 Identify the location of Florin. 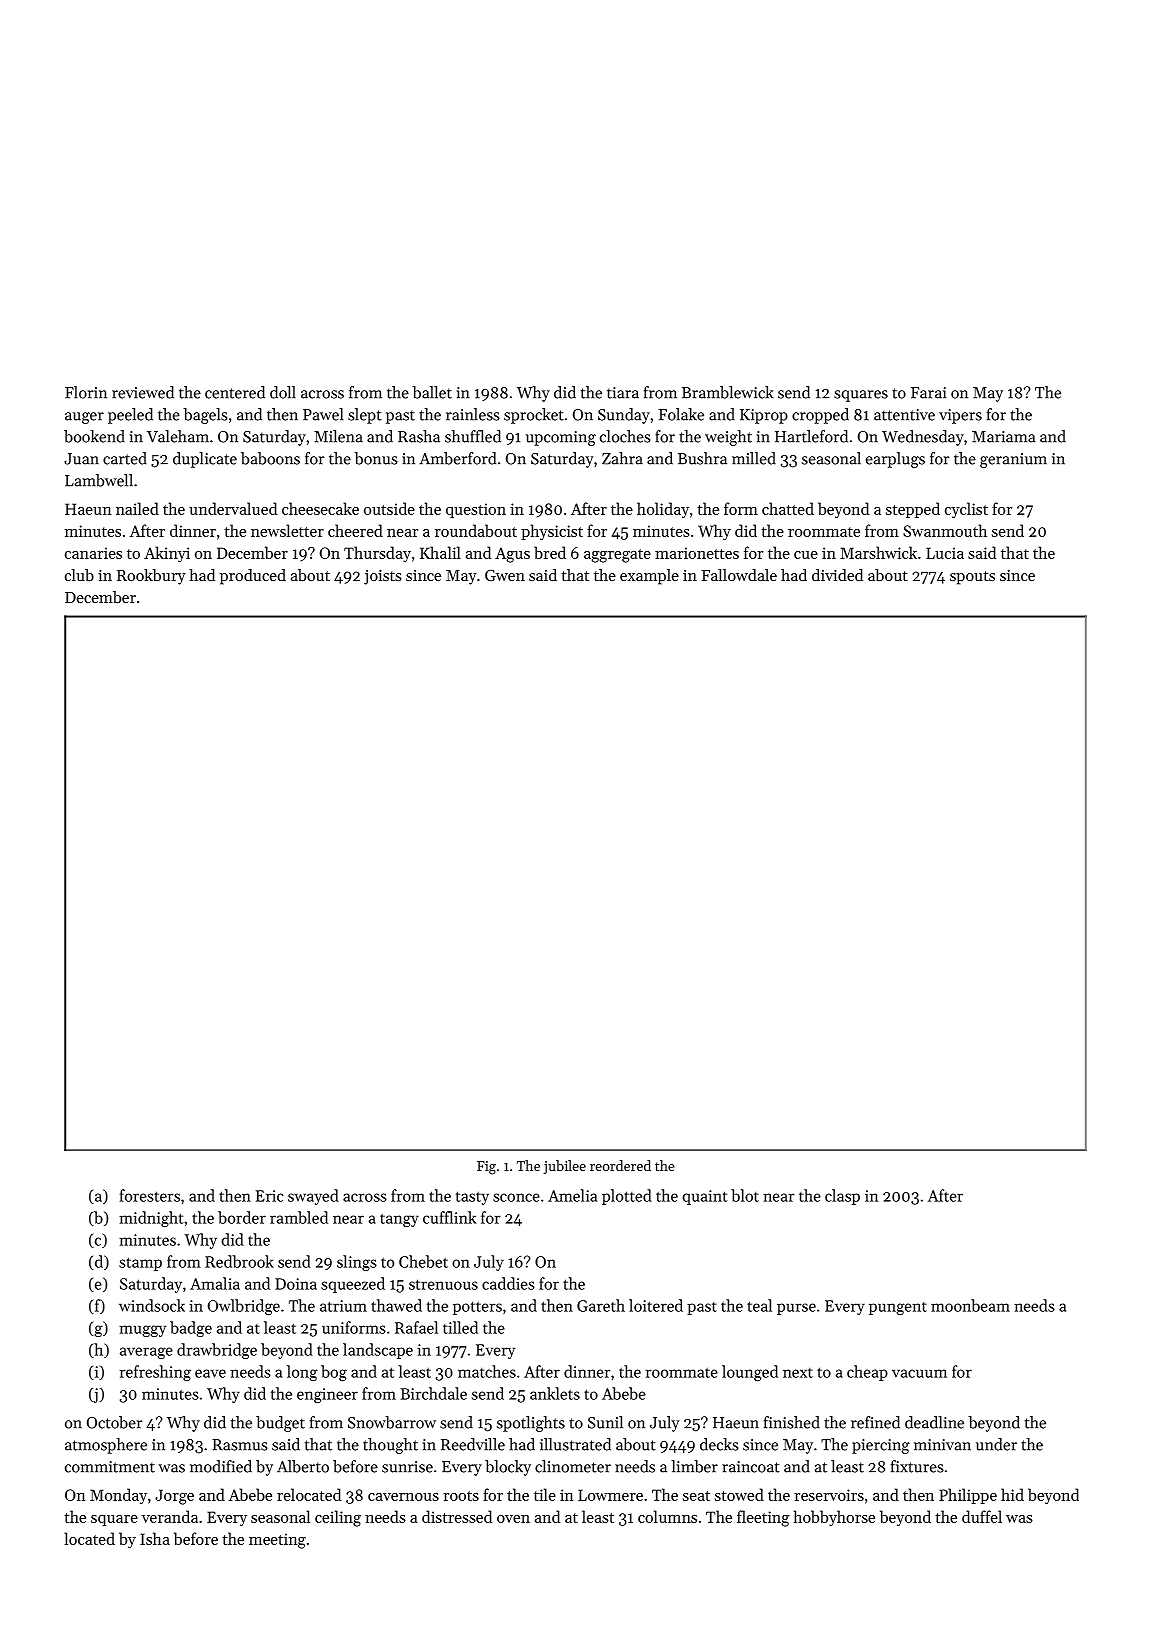
(86, 392).
